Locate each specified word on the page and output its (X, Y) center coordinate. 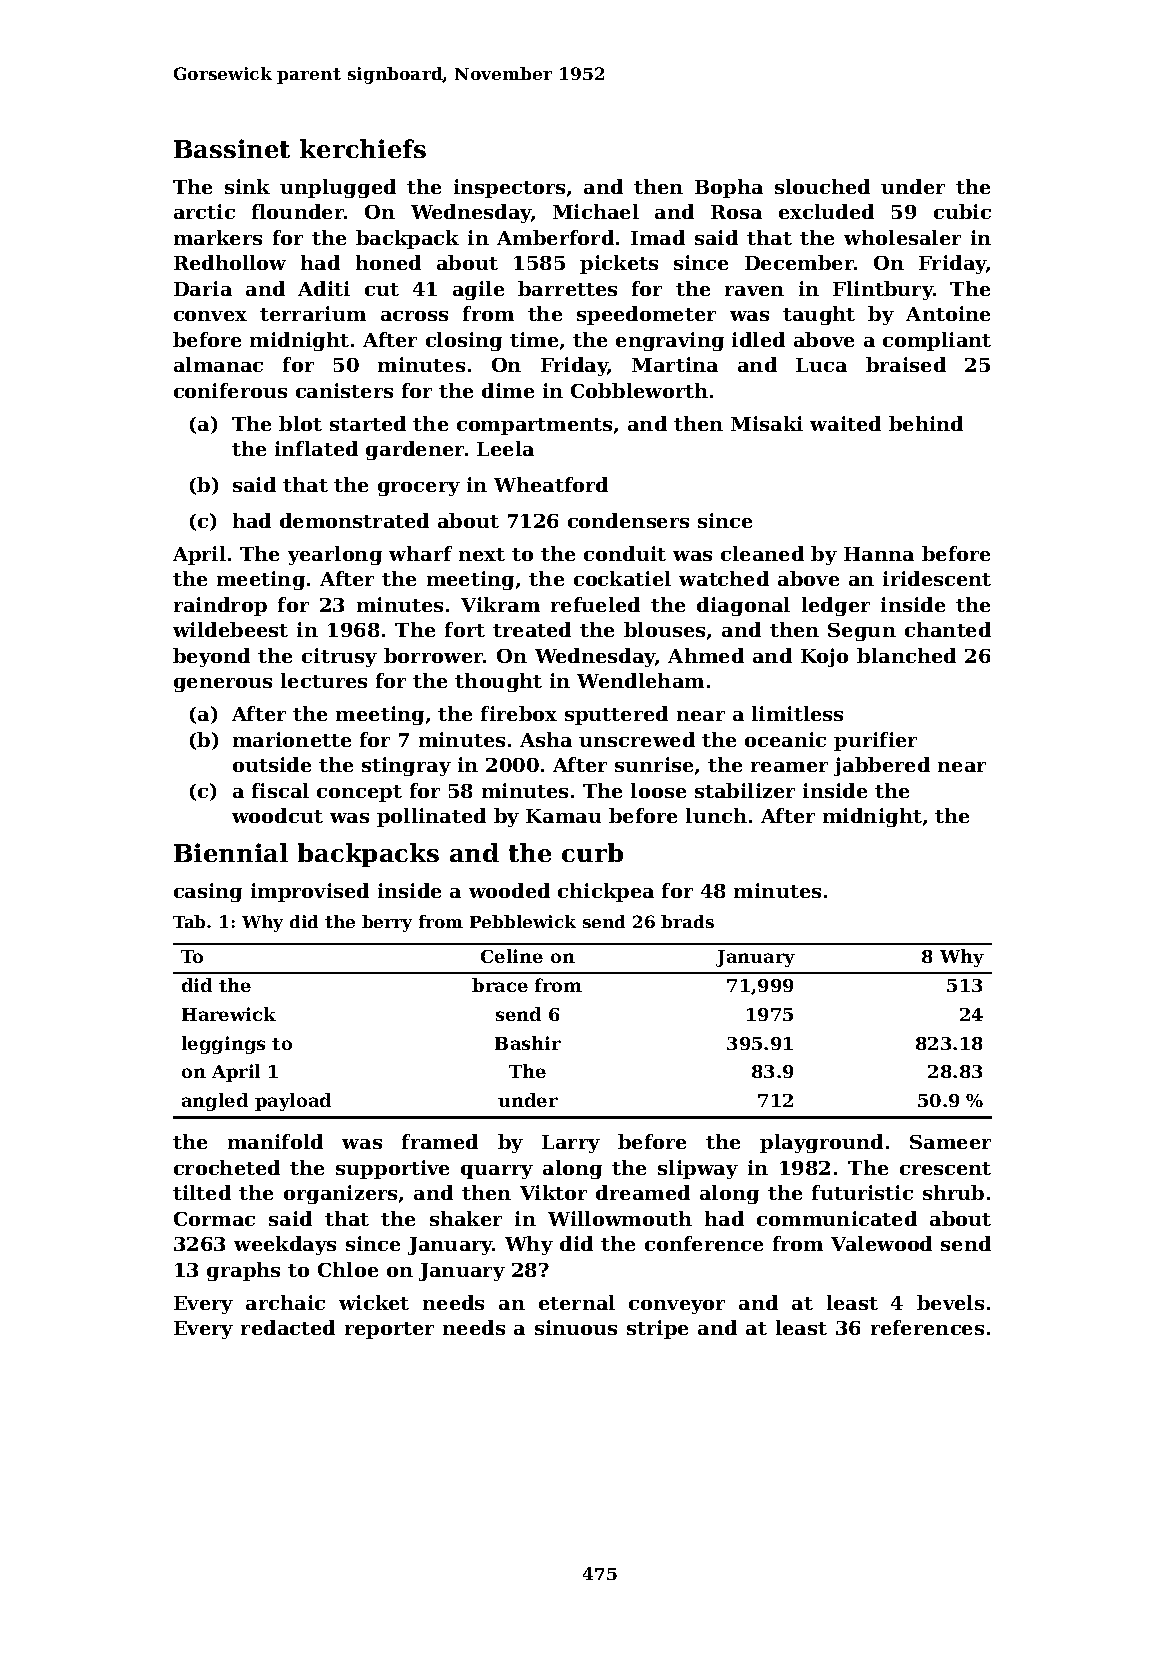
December (799, 262)
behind (926, 423)
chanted (948, 629)
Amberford (555, 237)
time (534, 339)
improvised (310, 892)
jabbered (882, 766)
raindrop (220, 606)
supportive (392, 1169)
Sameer (950, 1142)
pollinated (431, 817)
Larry (571, 1144)
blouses (664, 629)
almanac (218, 364)
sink (247, 186)
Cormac (214, 1219)
